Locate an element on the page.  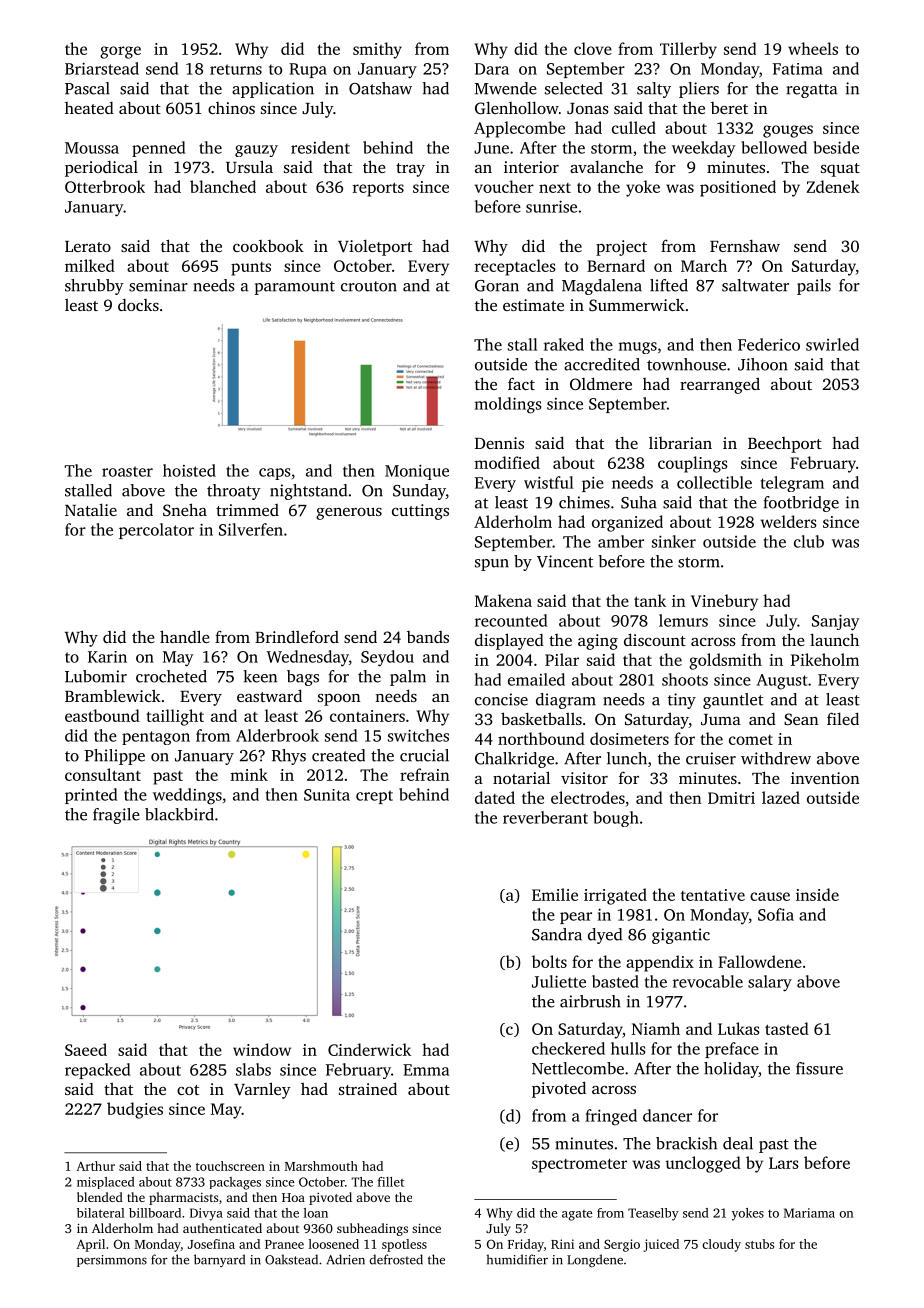
Alderbrook is located at coordinates (277, 735).
